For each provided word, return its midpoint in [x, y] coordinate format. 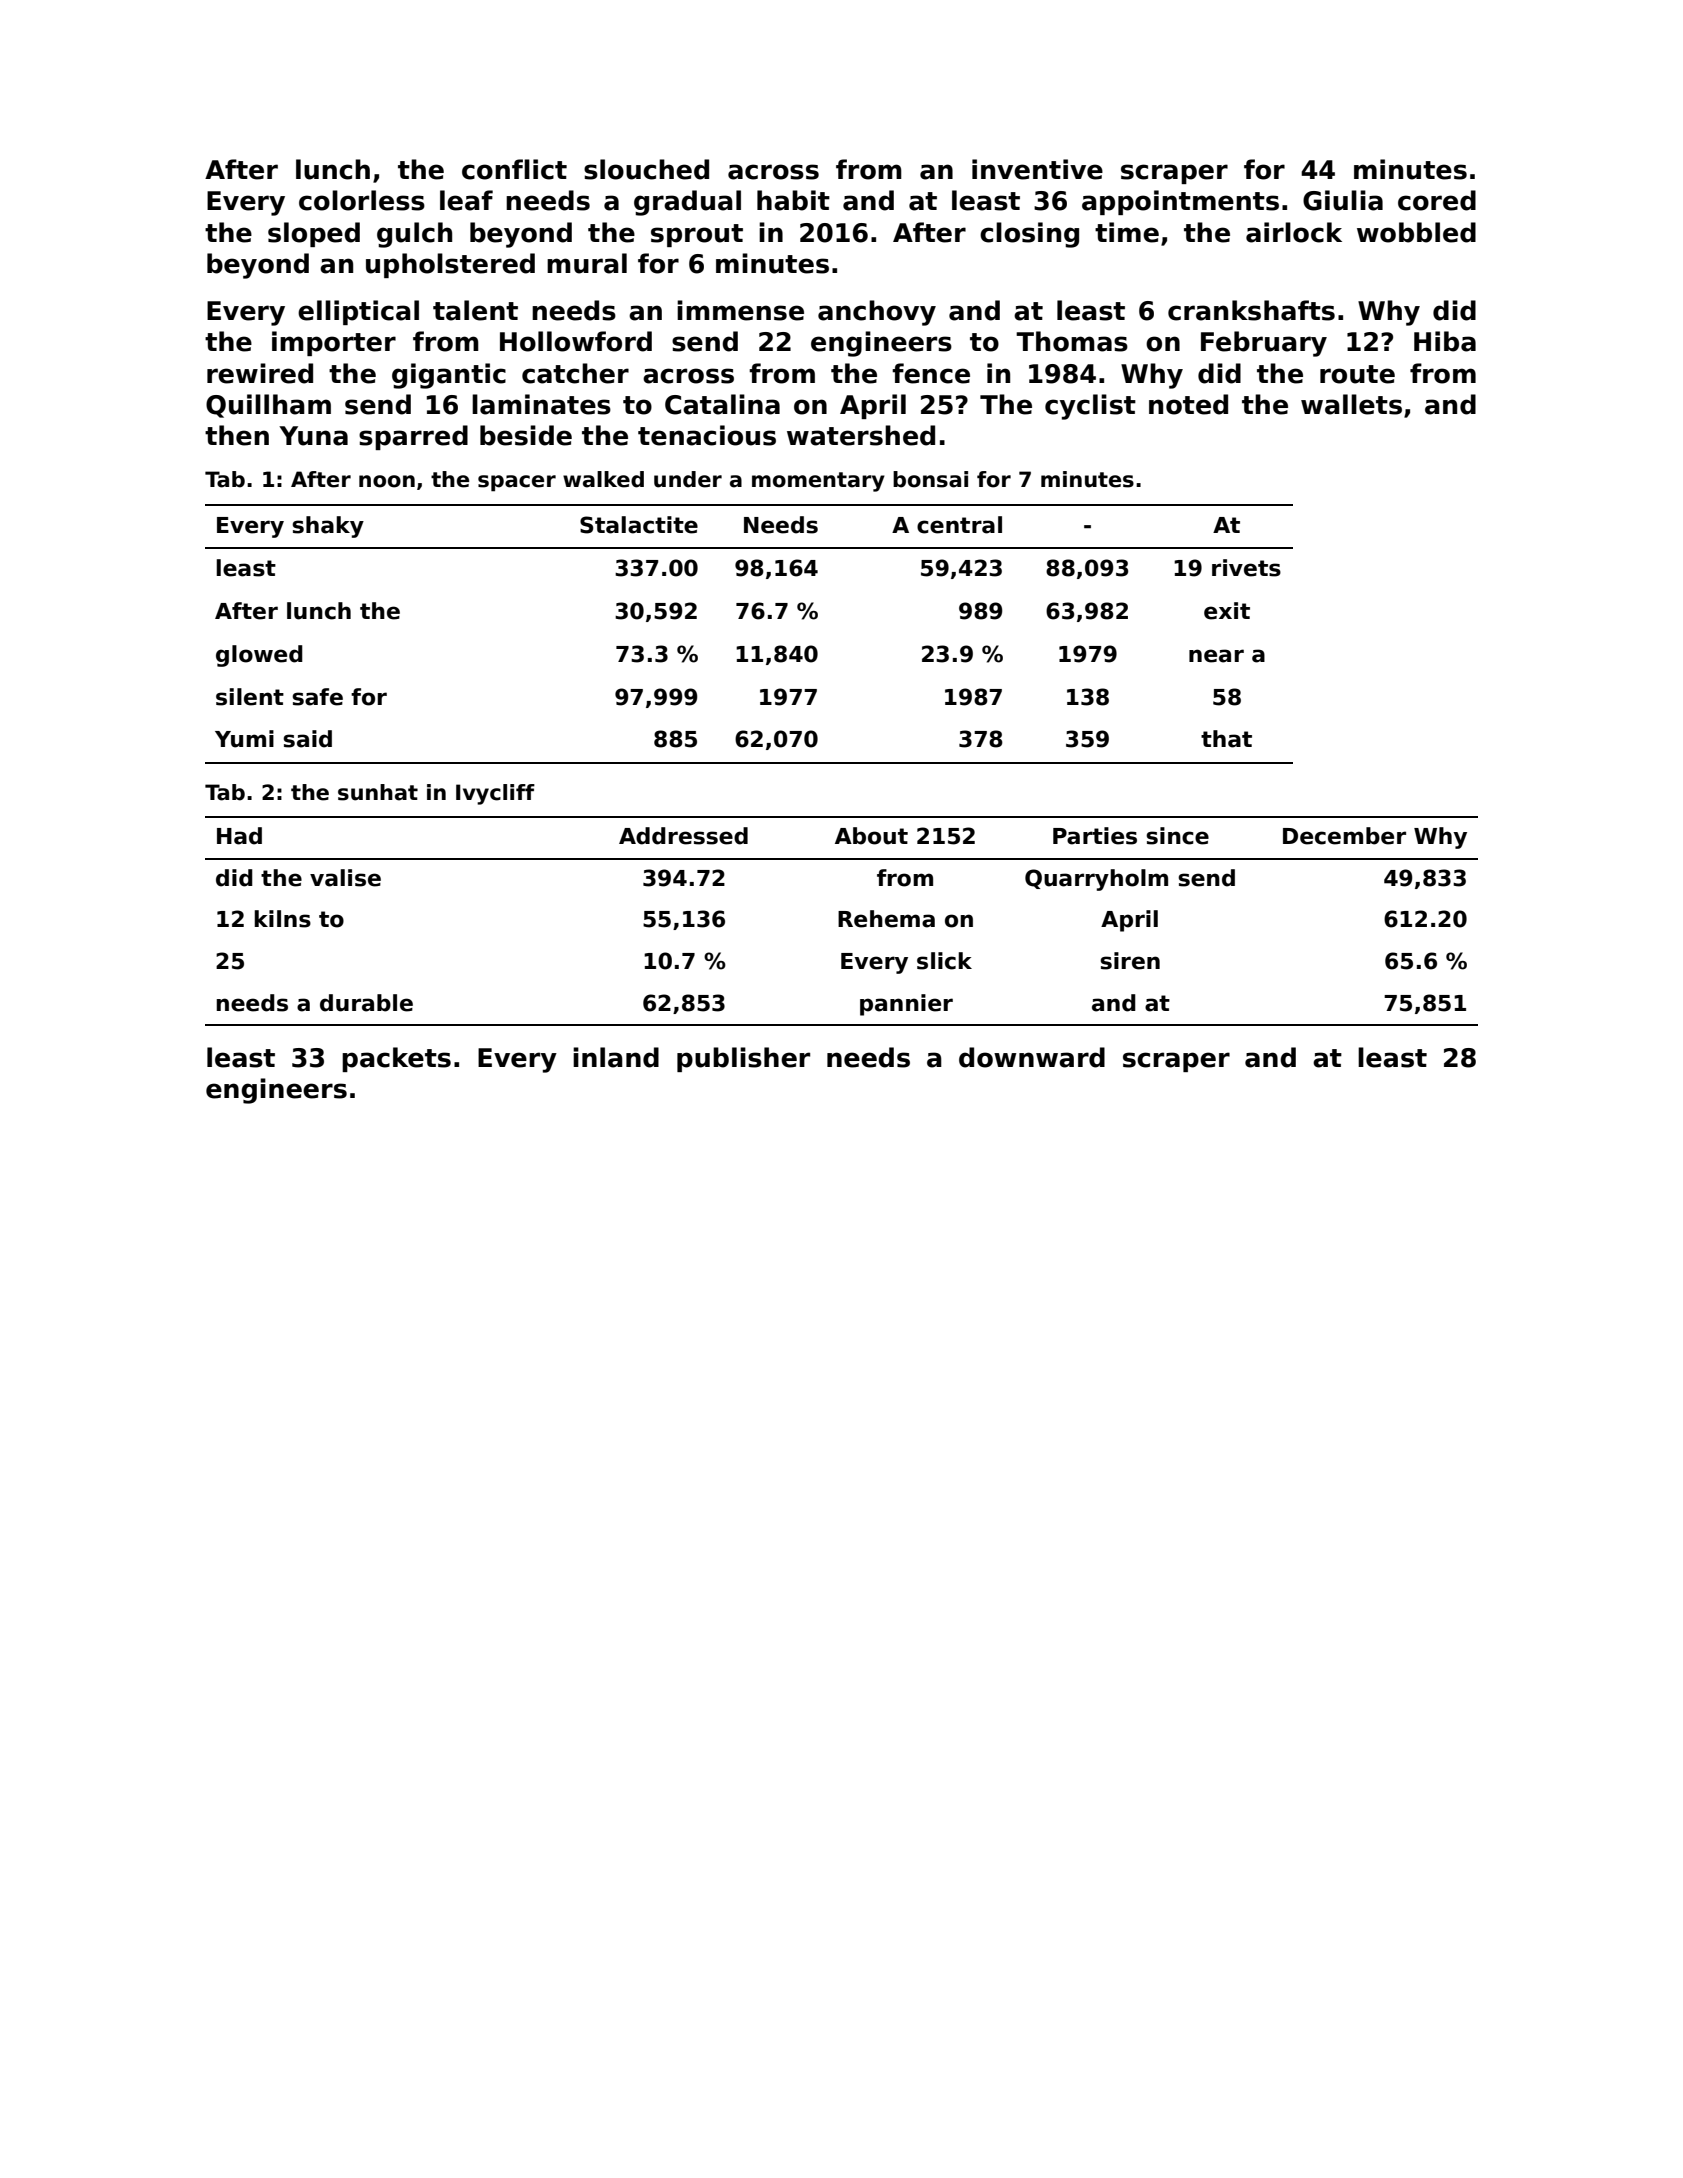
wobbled [1416, 232]
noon [387, 481]
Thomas [1072, 341]
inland [616, 1057]
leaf [466, 200]
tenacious [707, 435]
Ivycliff [495, 794]
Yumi [244, 739]
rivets [1246, 568]
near [1216, 656]
